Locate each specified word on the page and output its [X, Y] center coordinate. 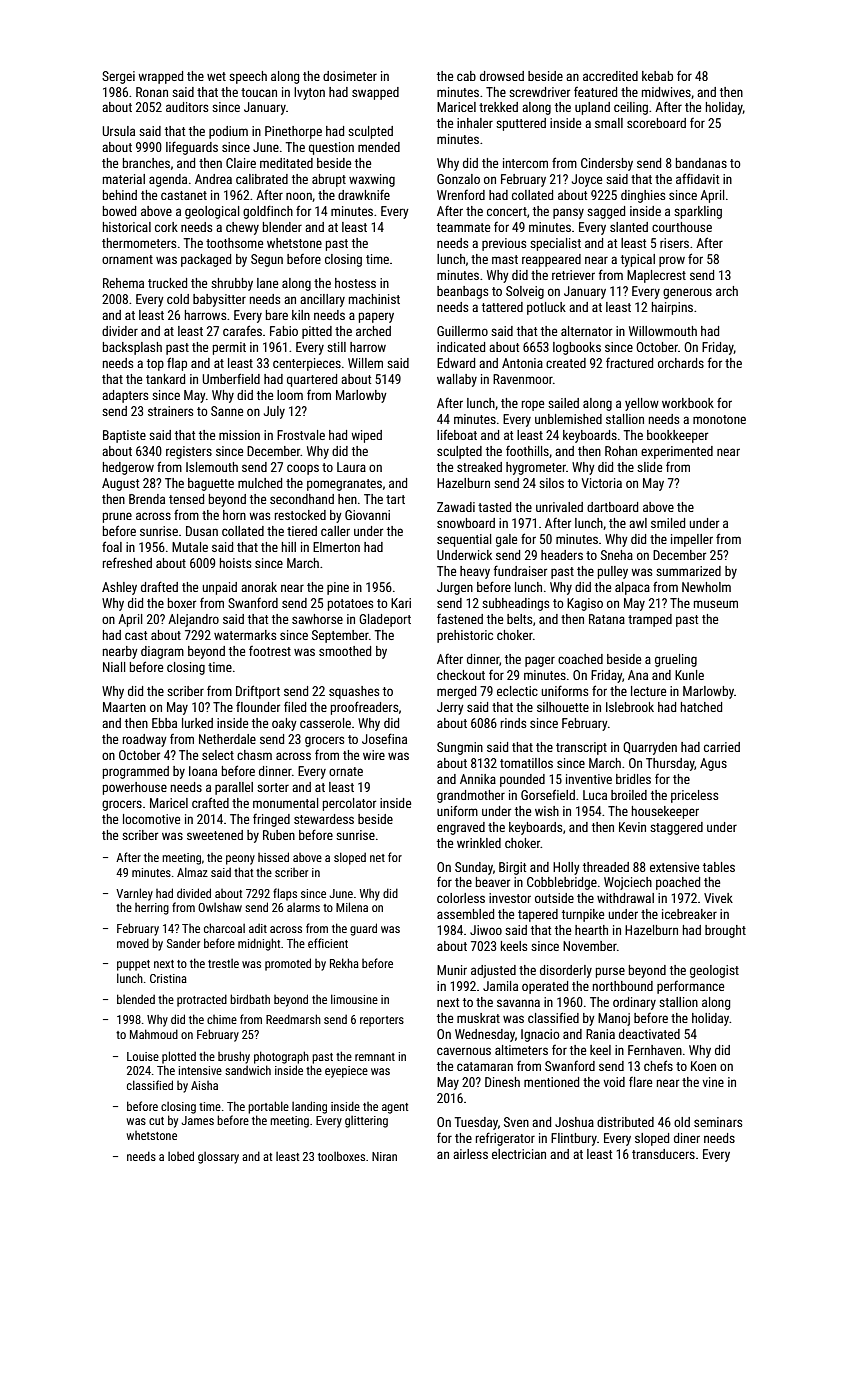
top [155, 365]
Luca [595, 795]
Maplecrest [656, 276]
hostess [355, 283]
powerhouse [135, 788]
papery [376, 317]
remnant [375, 1057]
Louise [143, 1056]
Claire [241, 163]
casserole [325, 723]
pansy [568, 213]
